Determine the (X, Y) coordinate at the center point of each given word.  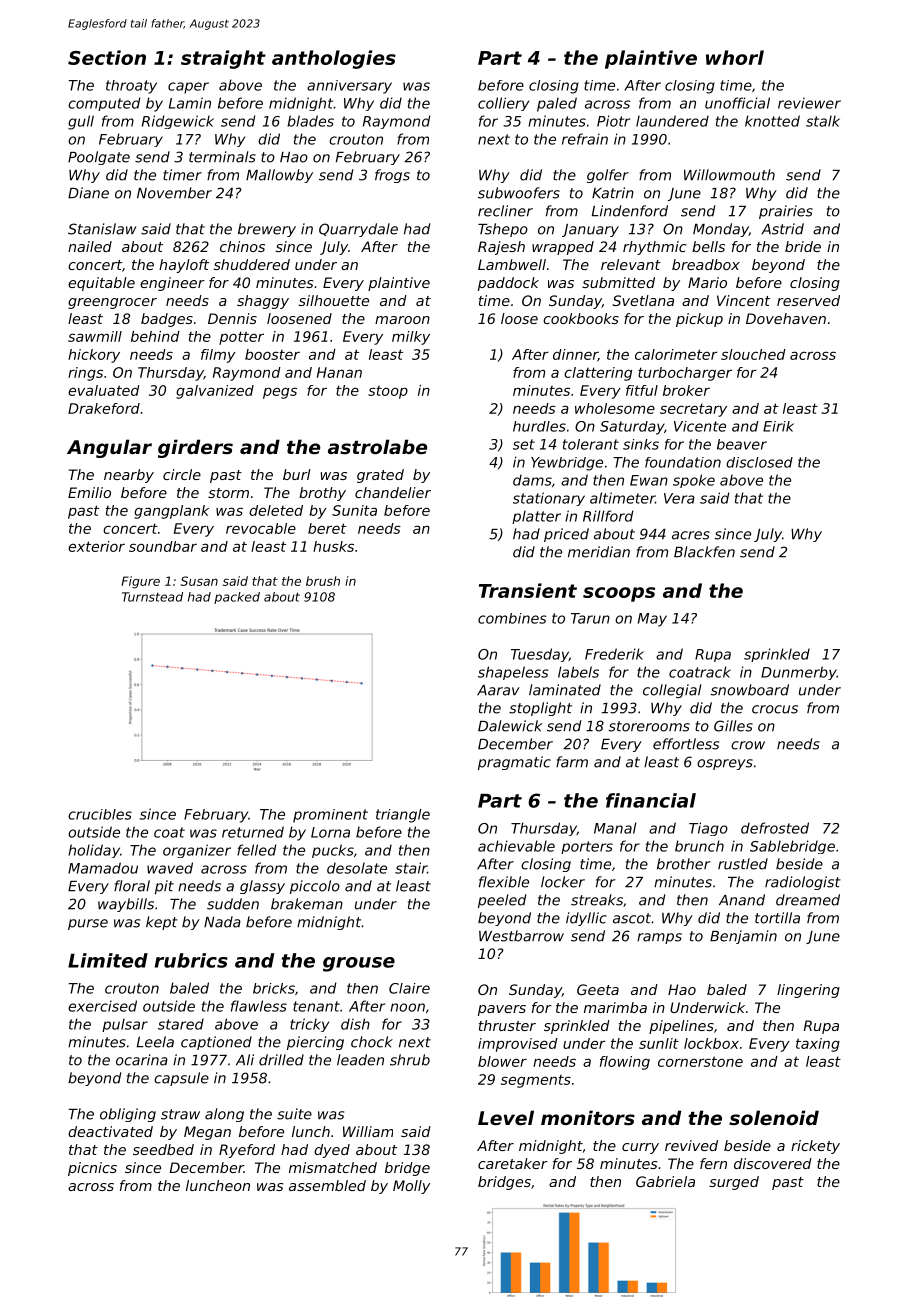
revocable (261, 528)
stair (411, 868)
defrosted (775, 828)
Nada (222, 922)
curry (640, 1148)
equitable (101, 284)
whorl (735, 57)
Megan (207, 1133)
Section (107, 57)
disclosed (759, 462)
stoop (388, 392)
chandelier (393, 492)
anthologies (334, 59)
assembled (327, 1185)
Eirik (778, 426)
